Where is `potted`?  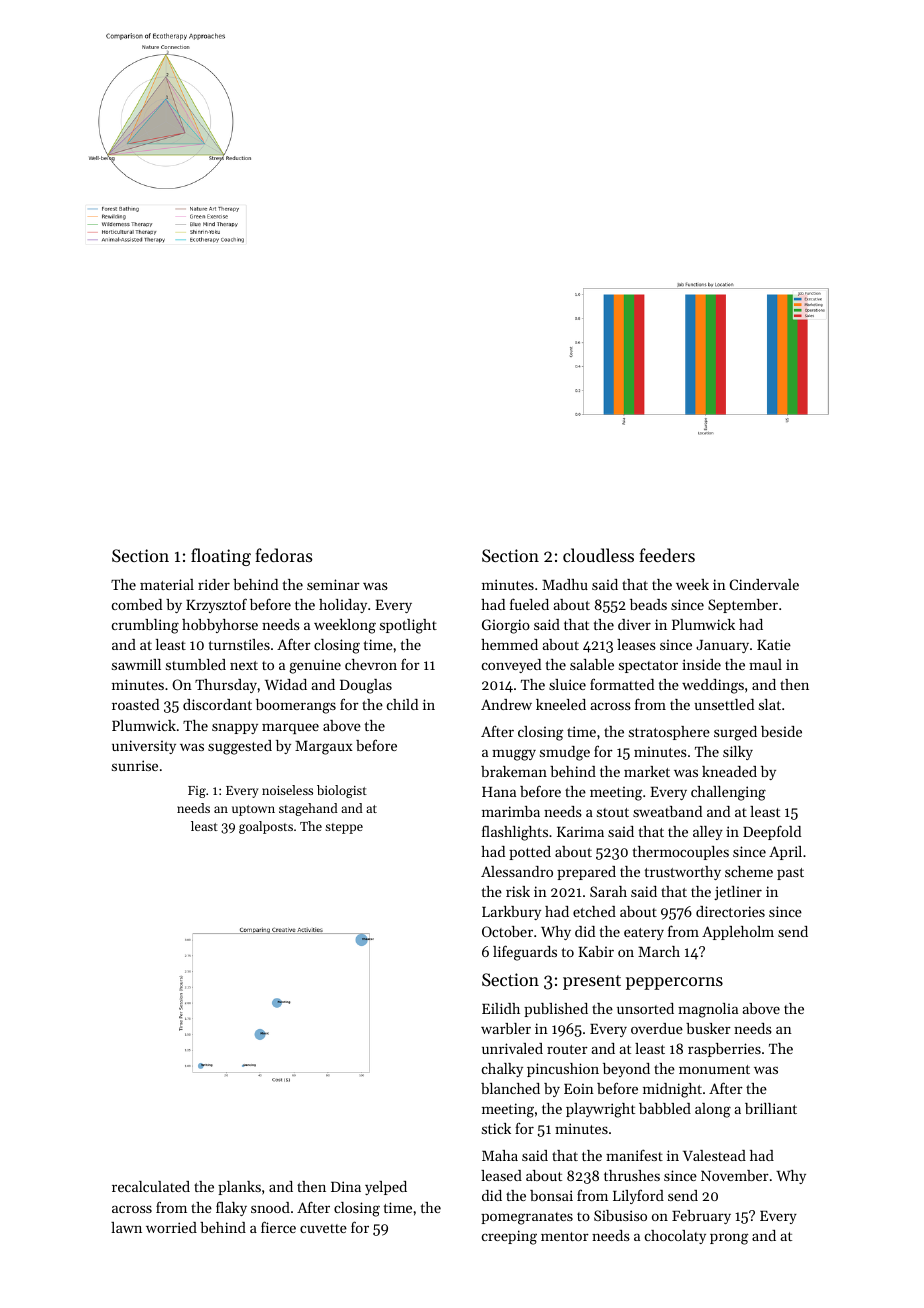
potted is located at coordinates (530, 853).
